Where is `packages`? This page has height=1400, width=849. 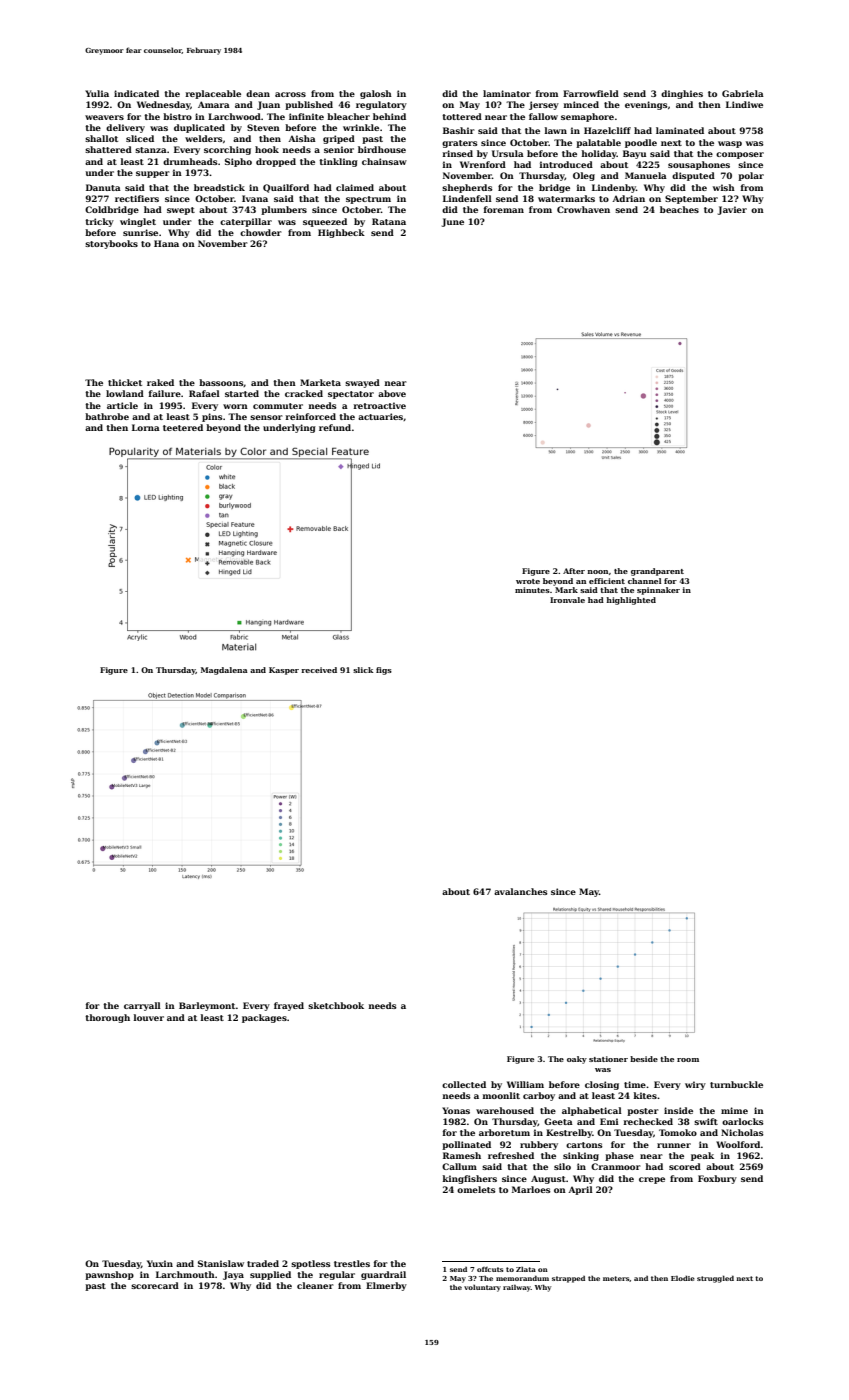
packages is located at coordinates (264, 1018).
